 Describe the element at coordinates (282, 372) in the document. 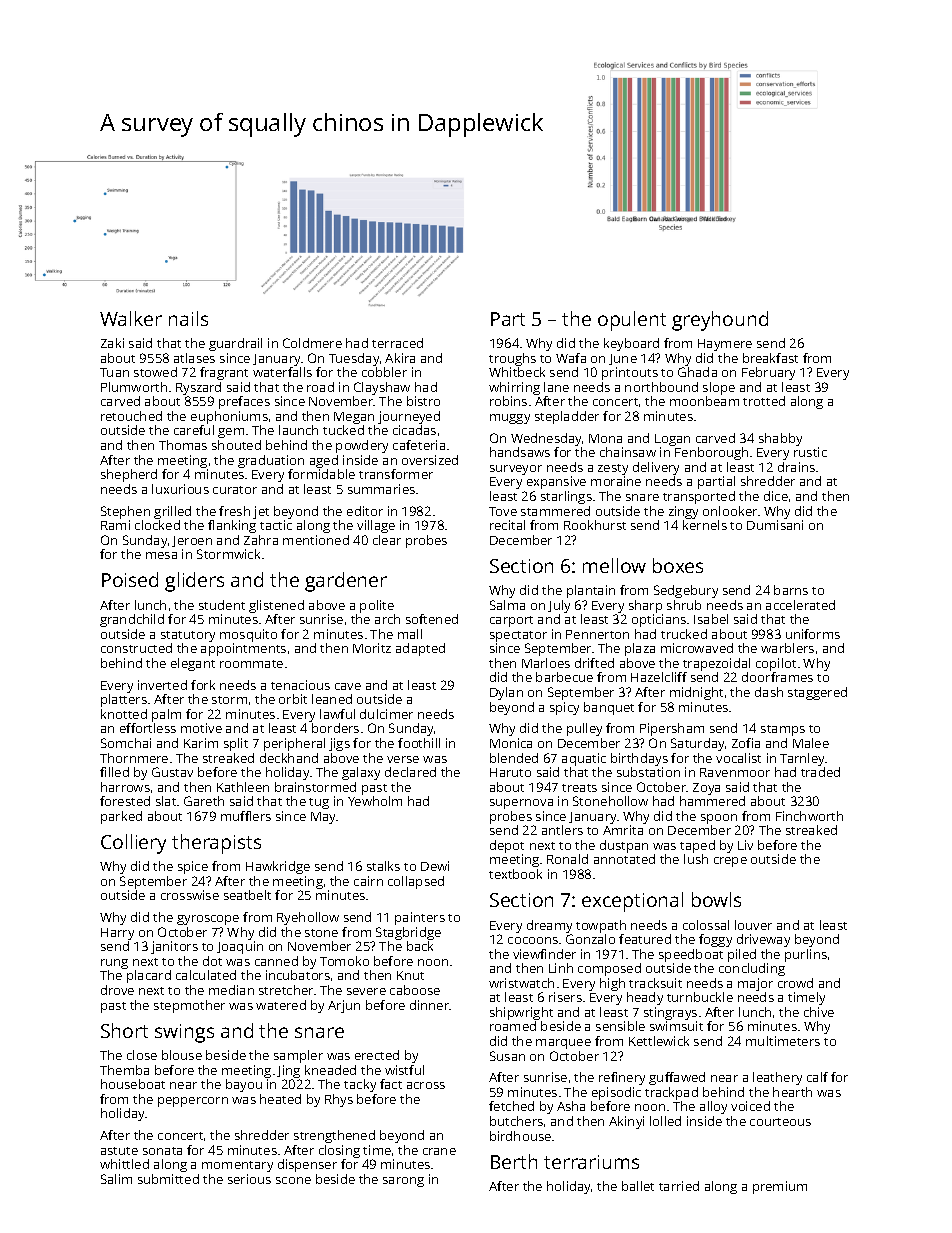

I see `waterfalls` at that location.
